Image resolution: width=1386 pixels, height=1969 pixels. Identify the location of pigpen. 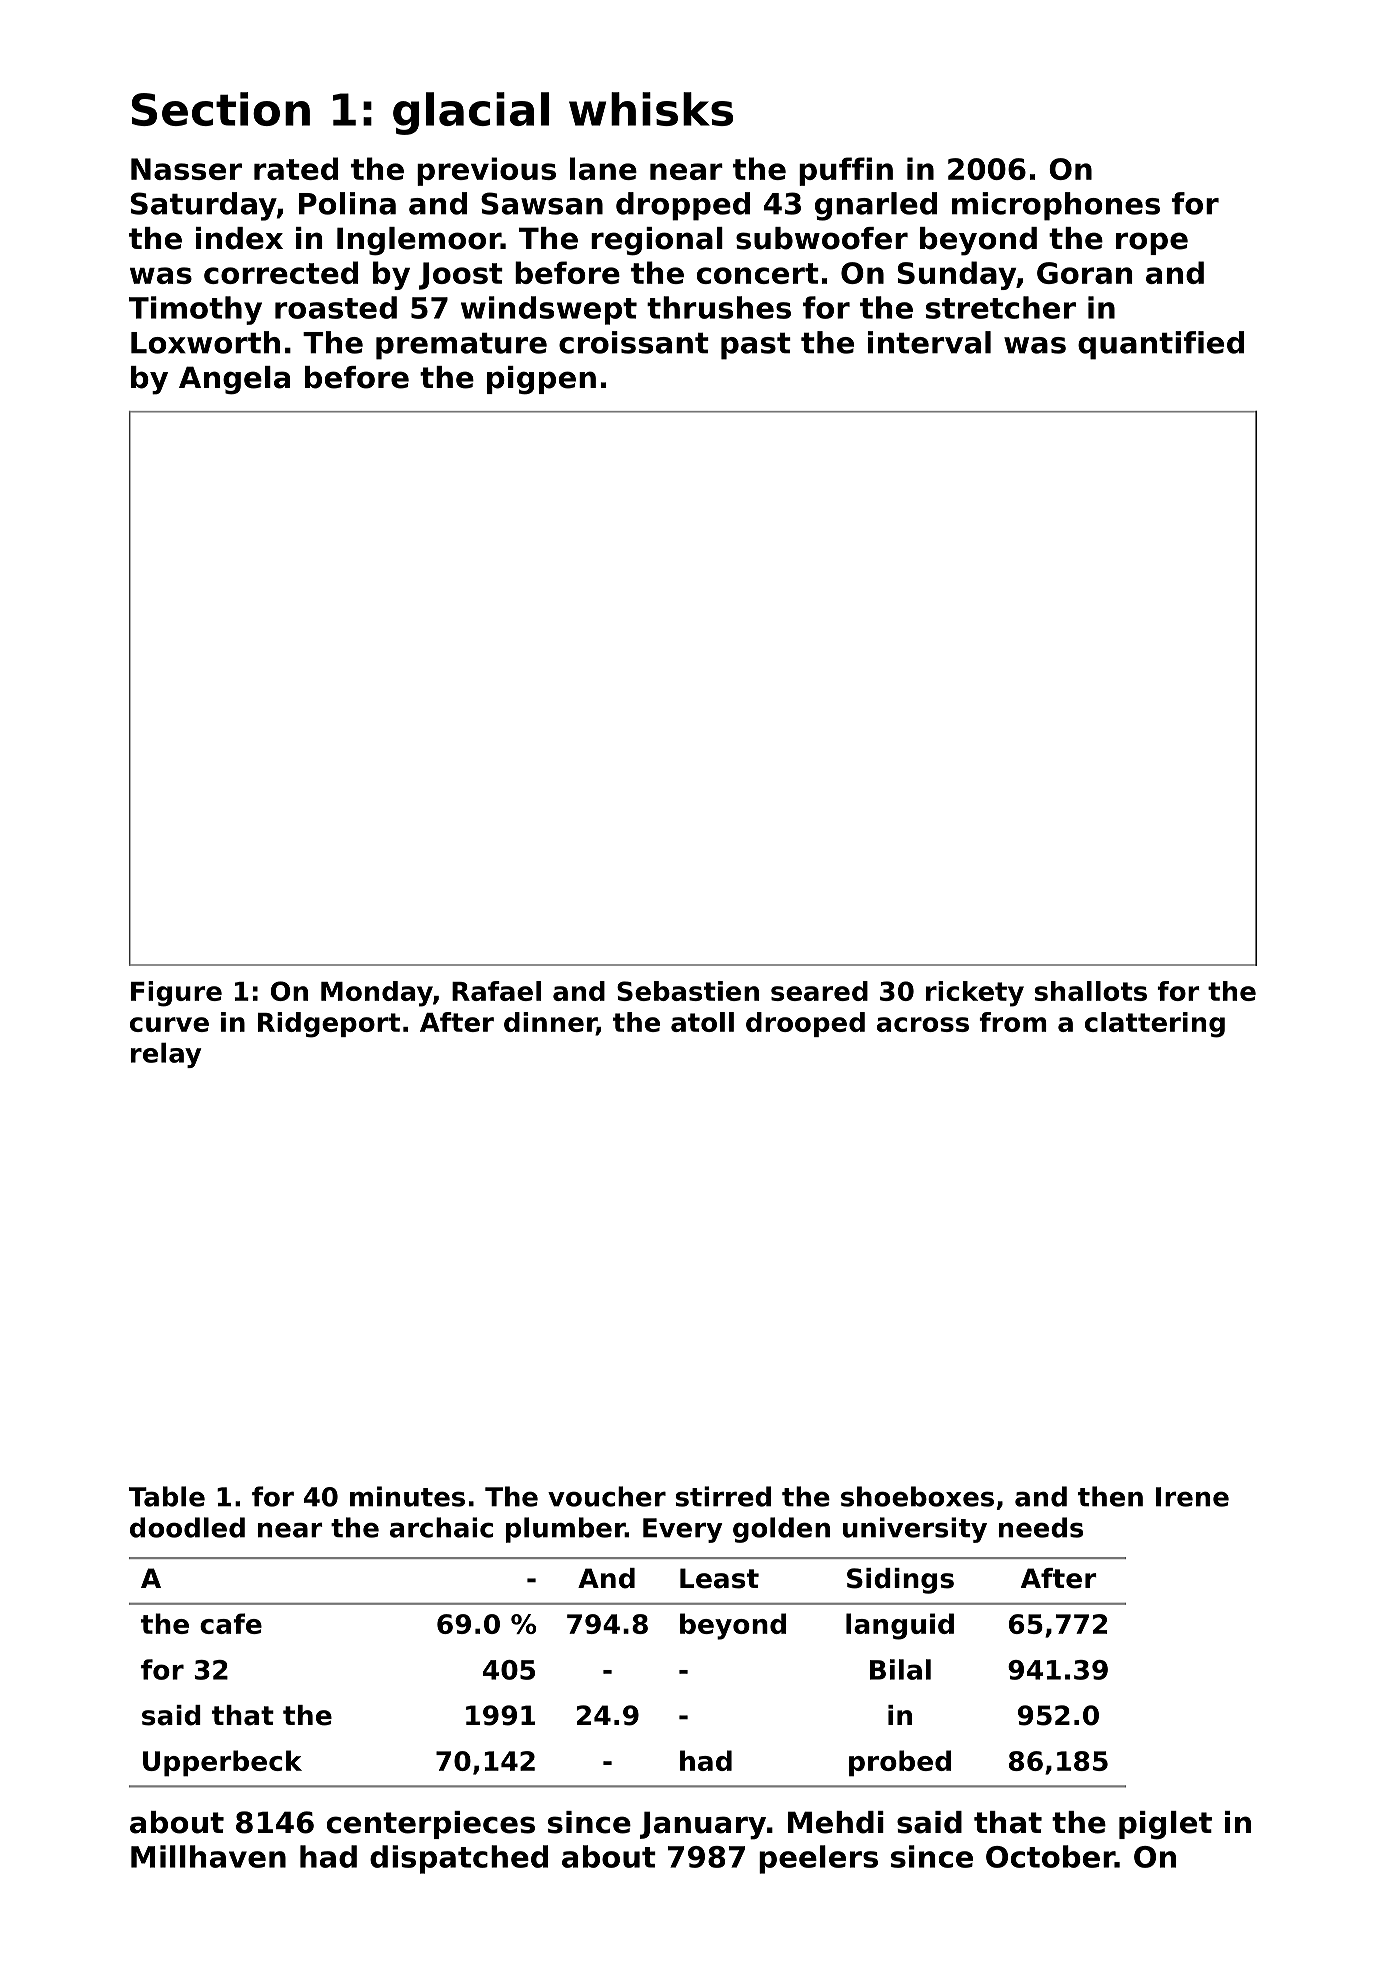
(541, 380).
